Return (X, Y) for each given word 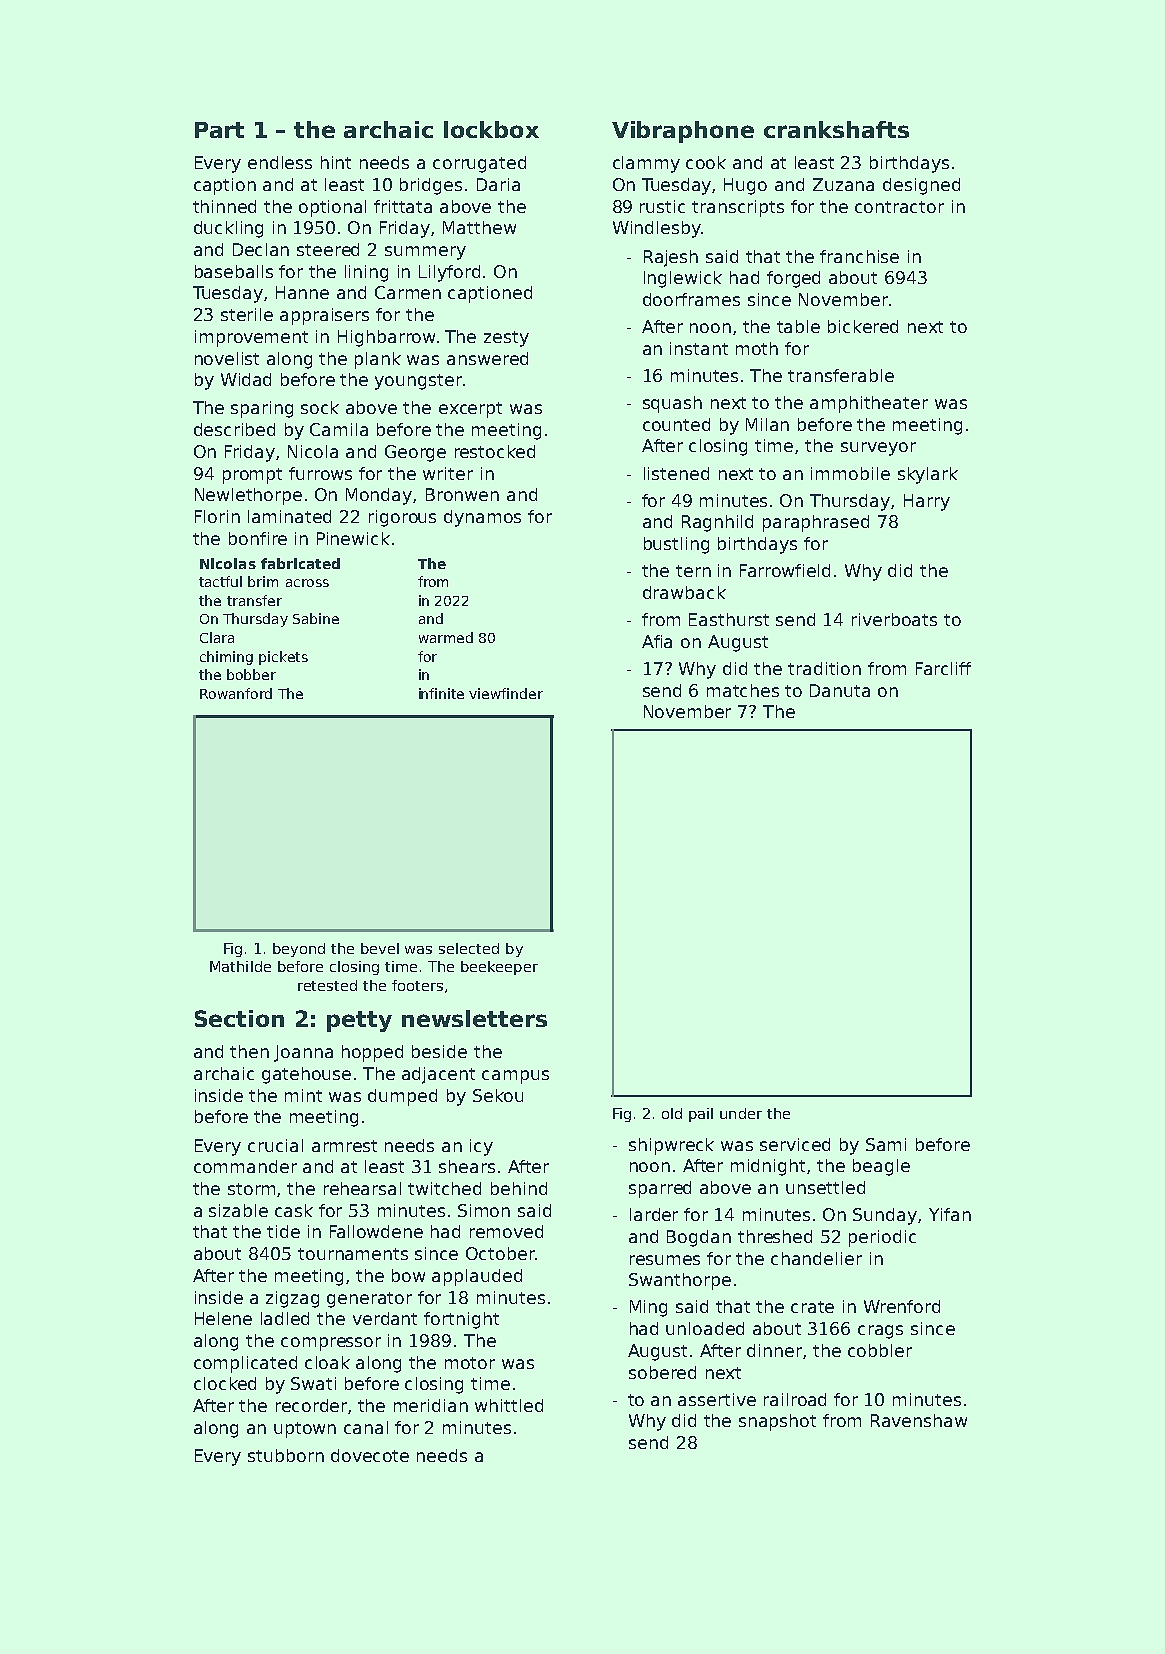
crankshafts (836, 129)
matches (743, 690)
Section (239, 1018)
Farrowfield (785, 570)
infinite (441, 693)
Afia (657, 641)
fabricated (300, 563)
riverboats (894, 619)
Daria (498, 184)
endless (280, 162)
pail (701, 1115)
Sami (886, 1144)
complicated (245, 1364)
